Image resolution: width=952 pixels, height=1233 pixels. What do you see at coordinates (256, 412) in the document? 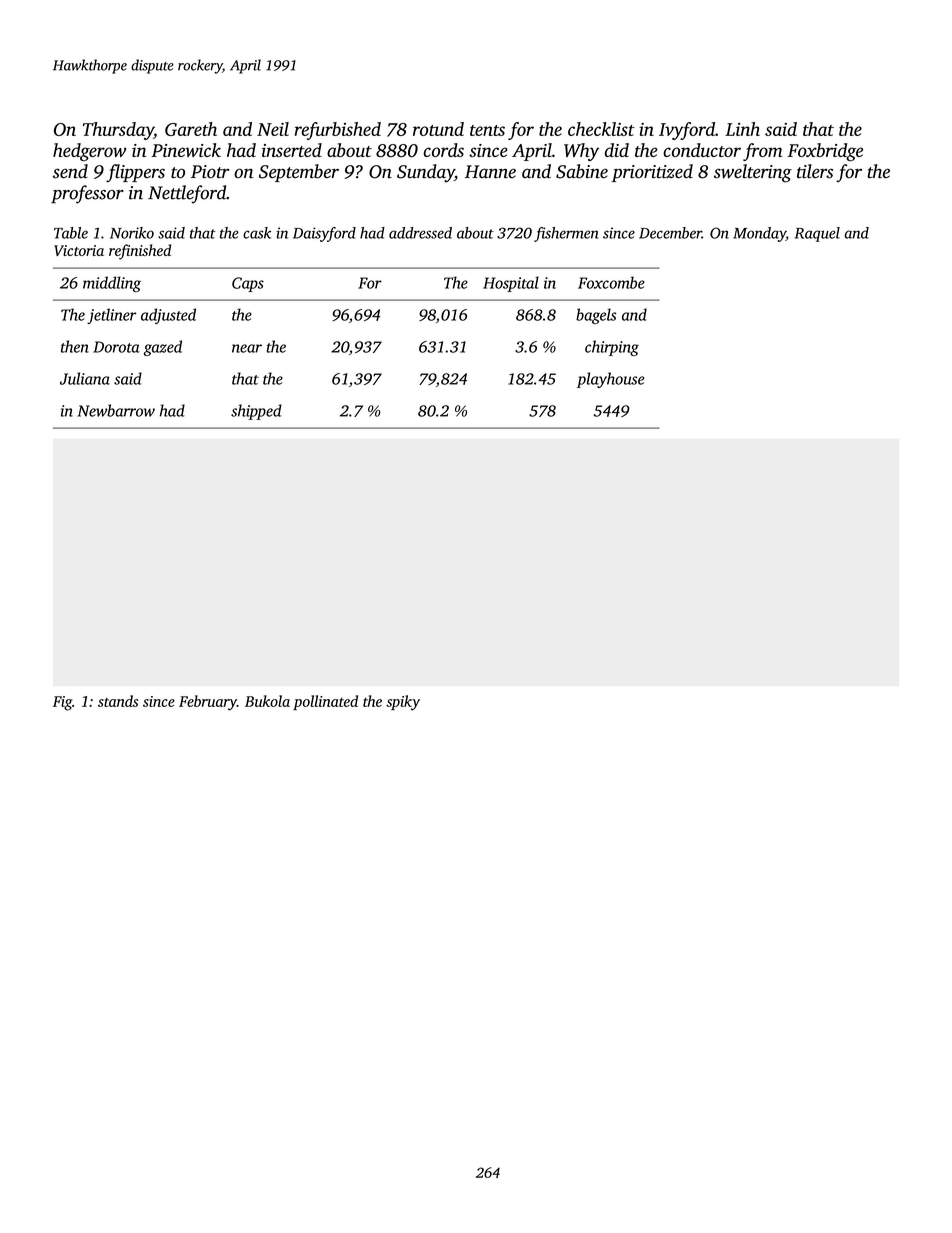
I see `shipped` at bounding box center [256, 412].
